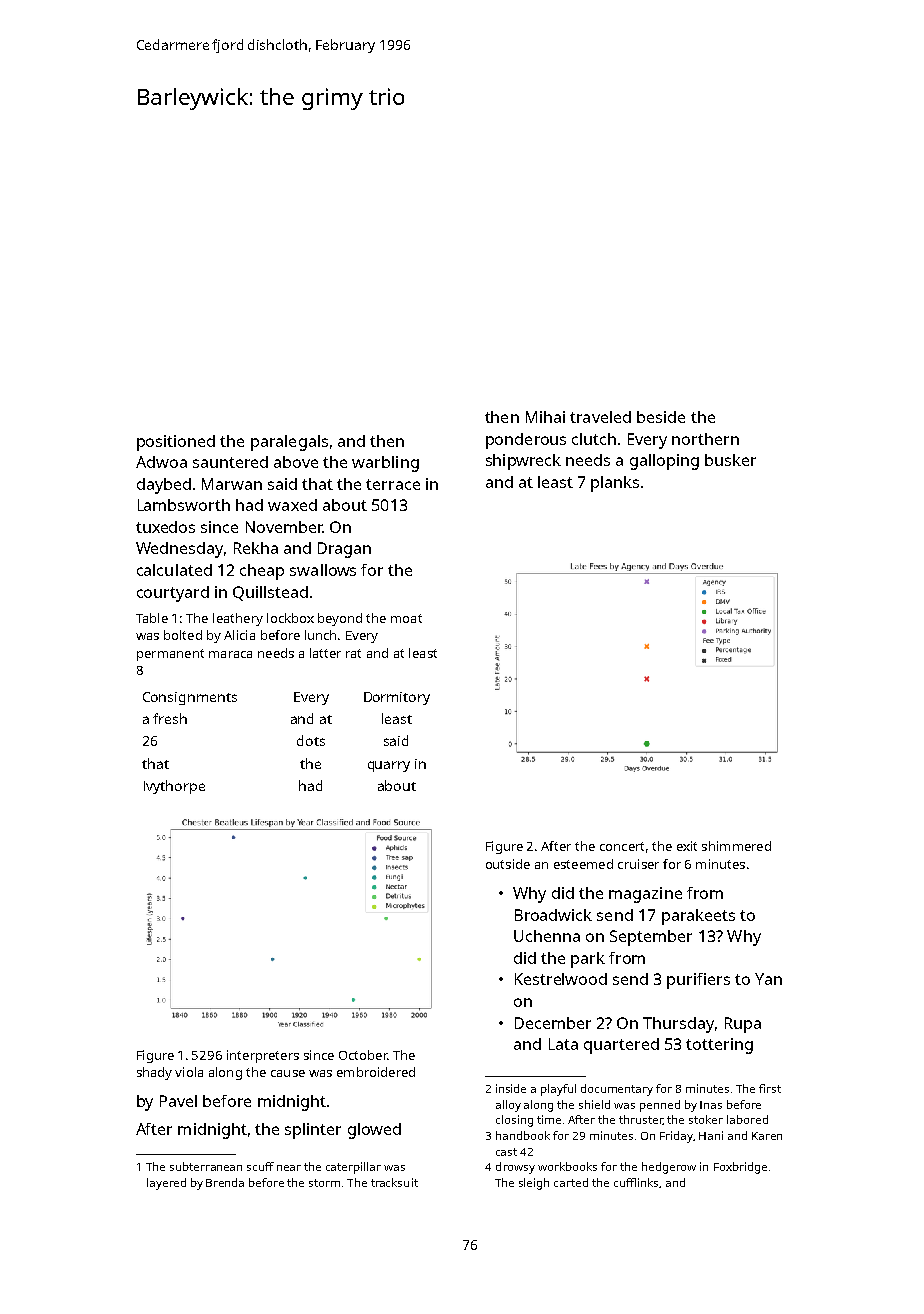 The image size is (924, 1314). Describe the element at coordinates (394, 1182) in the document. I see `tracksuit` at that location.
